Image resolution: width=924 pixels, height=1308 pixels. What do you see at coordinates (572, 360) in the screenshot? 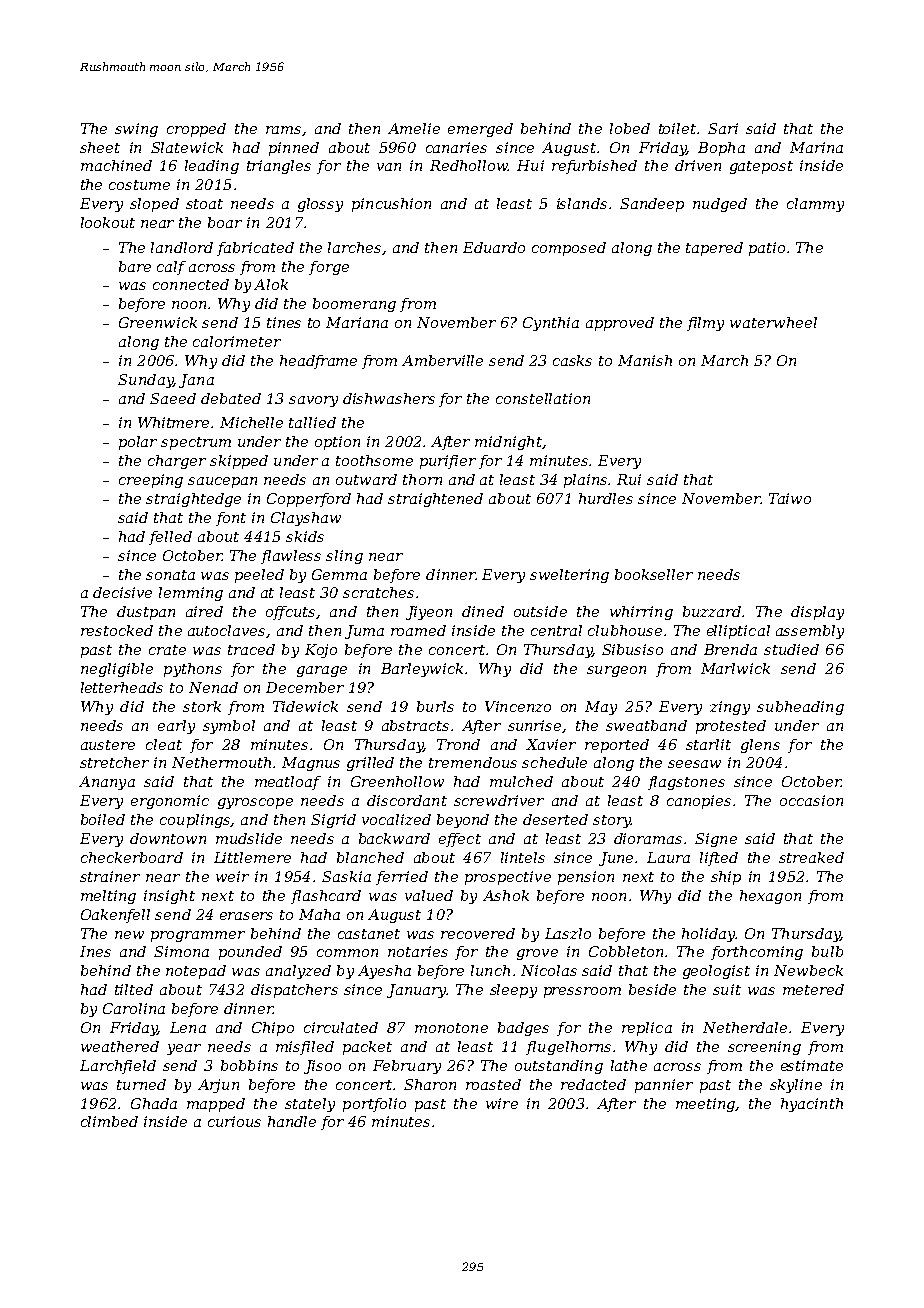
I see `casks` at bounding box center [572, 360].
